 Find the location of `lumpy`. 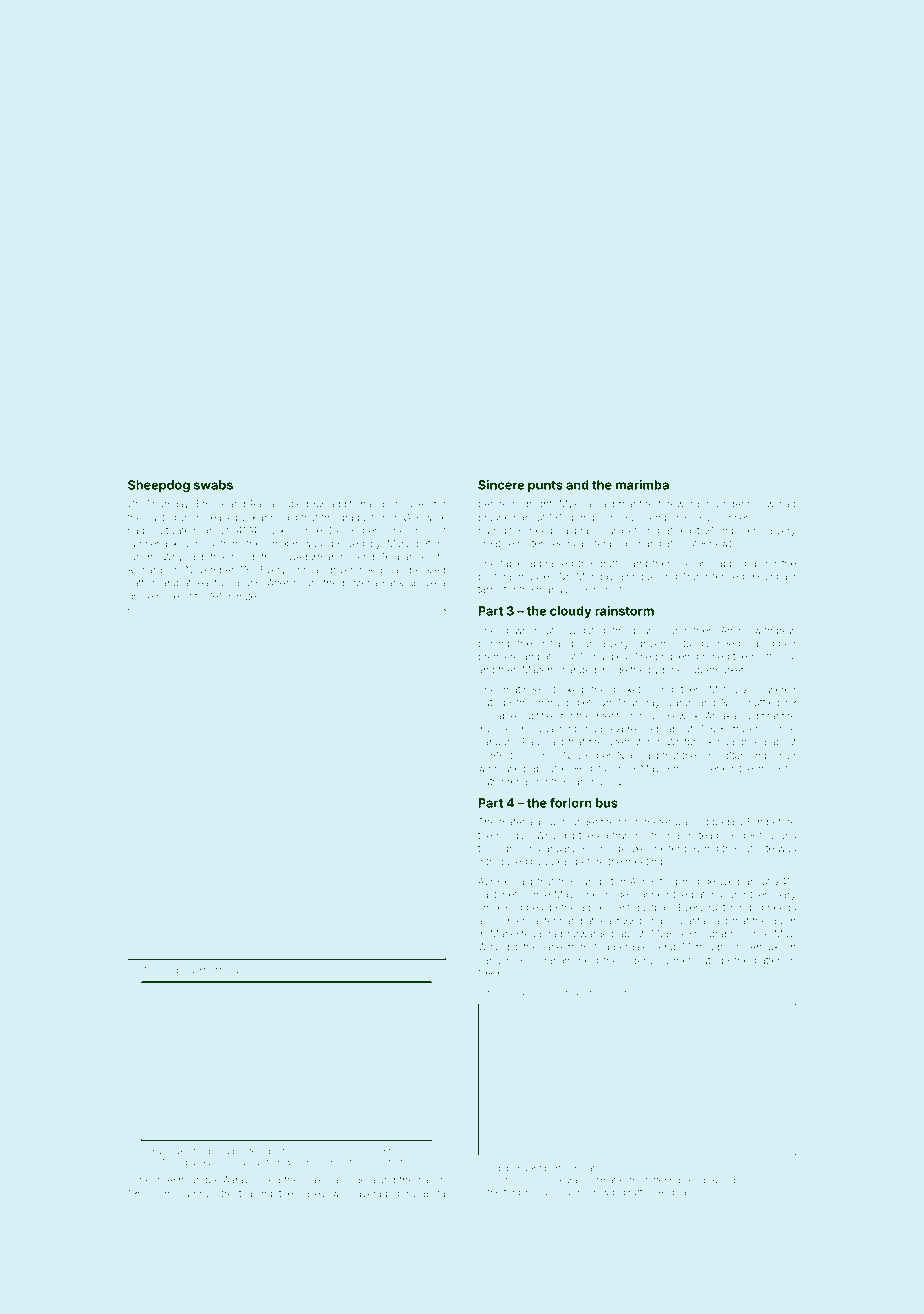

lumpy is located at coordinates (196, 1194).
